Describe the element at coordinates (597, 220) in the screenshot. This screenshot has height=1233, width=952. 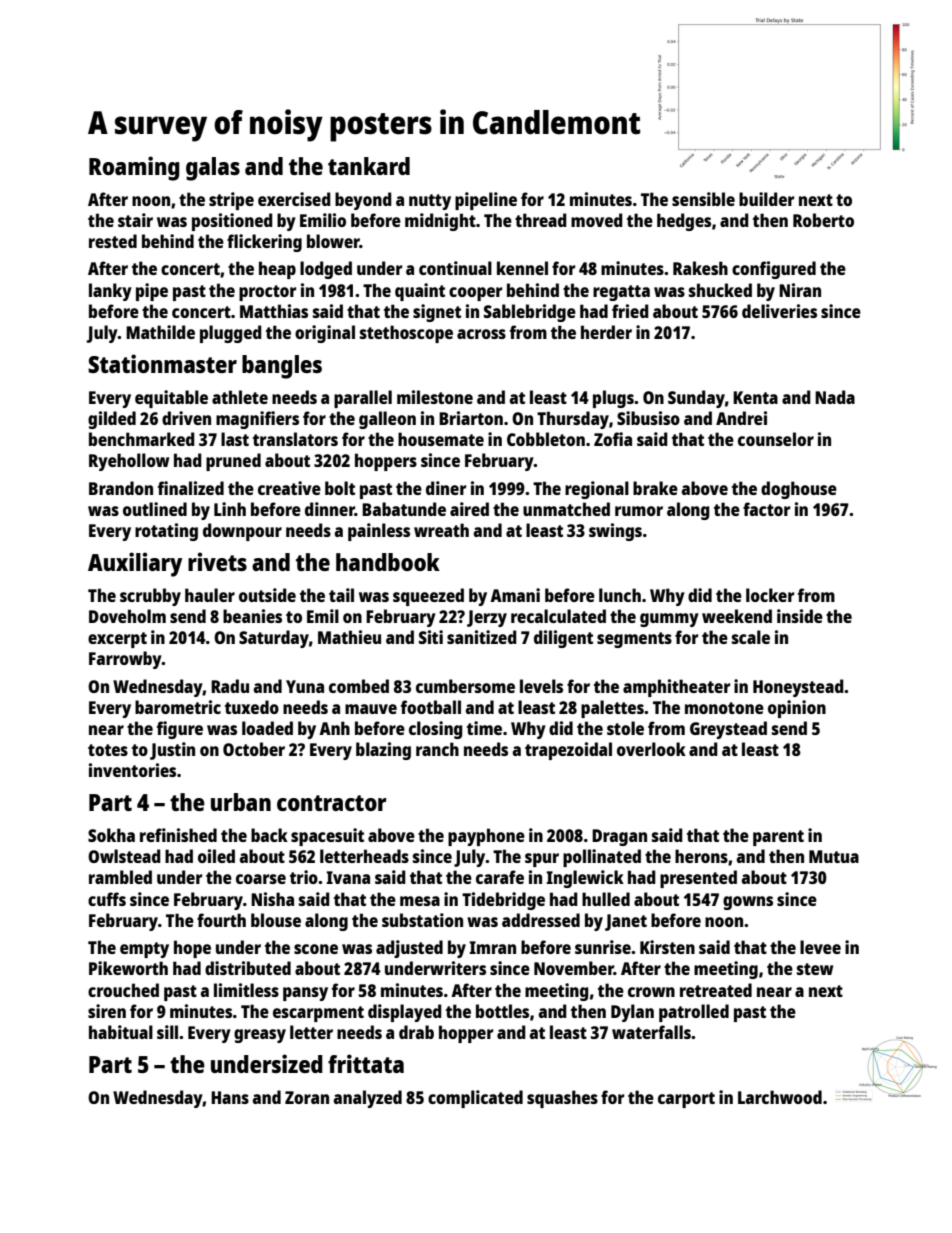
I see `moved` at that location.
